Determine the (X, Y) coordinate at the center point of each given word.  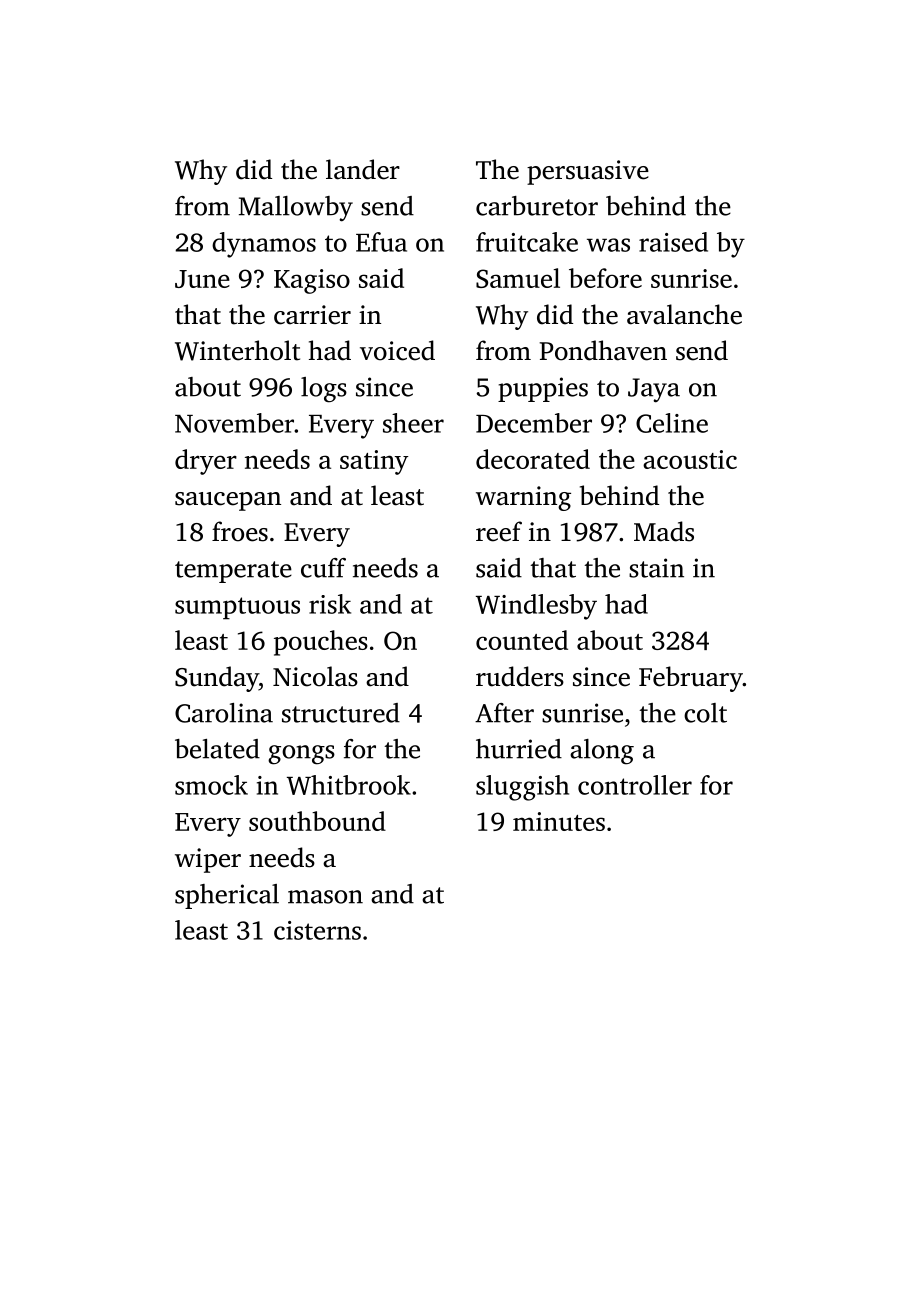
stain (656, 568)
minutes (559, 821)
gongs (301, 755)
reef (499, 531)
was (608, 245)
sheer (413, 423)
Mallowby (296, 209)
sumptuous (237, 608)
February (691, 679)
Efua (381, 242)
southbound (317, 821)
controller (635, 785)
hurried (519, 749)
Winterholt (237, 350)
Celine (672, 423)
